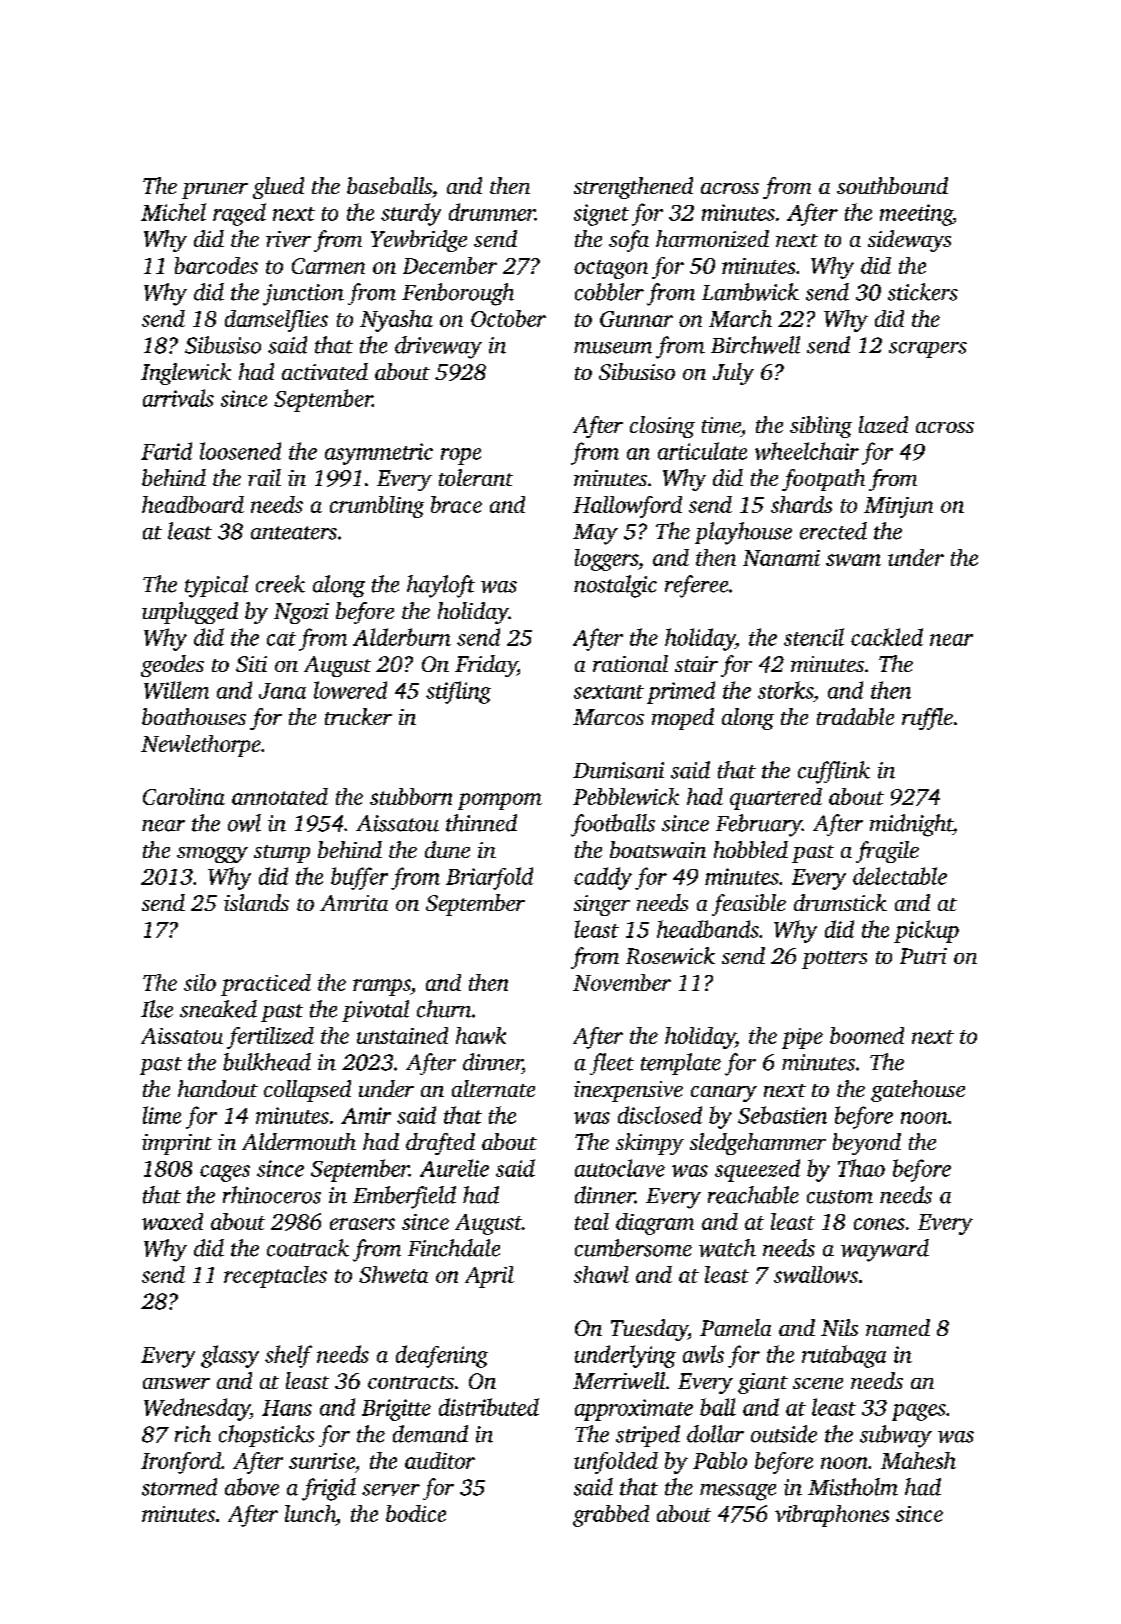  What do you see at coordinates (288, 1356) in the document?
I see `shelf` at bounding box center [288, 1356].
